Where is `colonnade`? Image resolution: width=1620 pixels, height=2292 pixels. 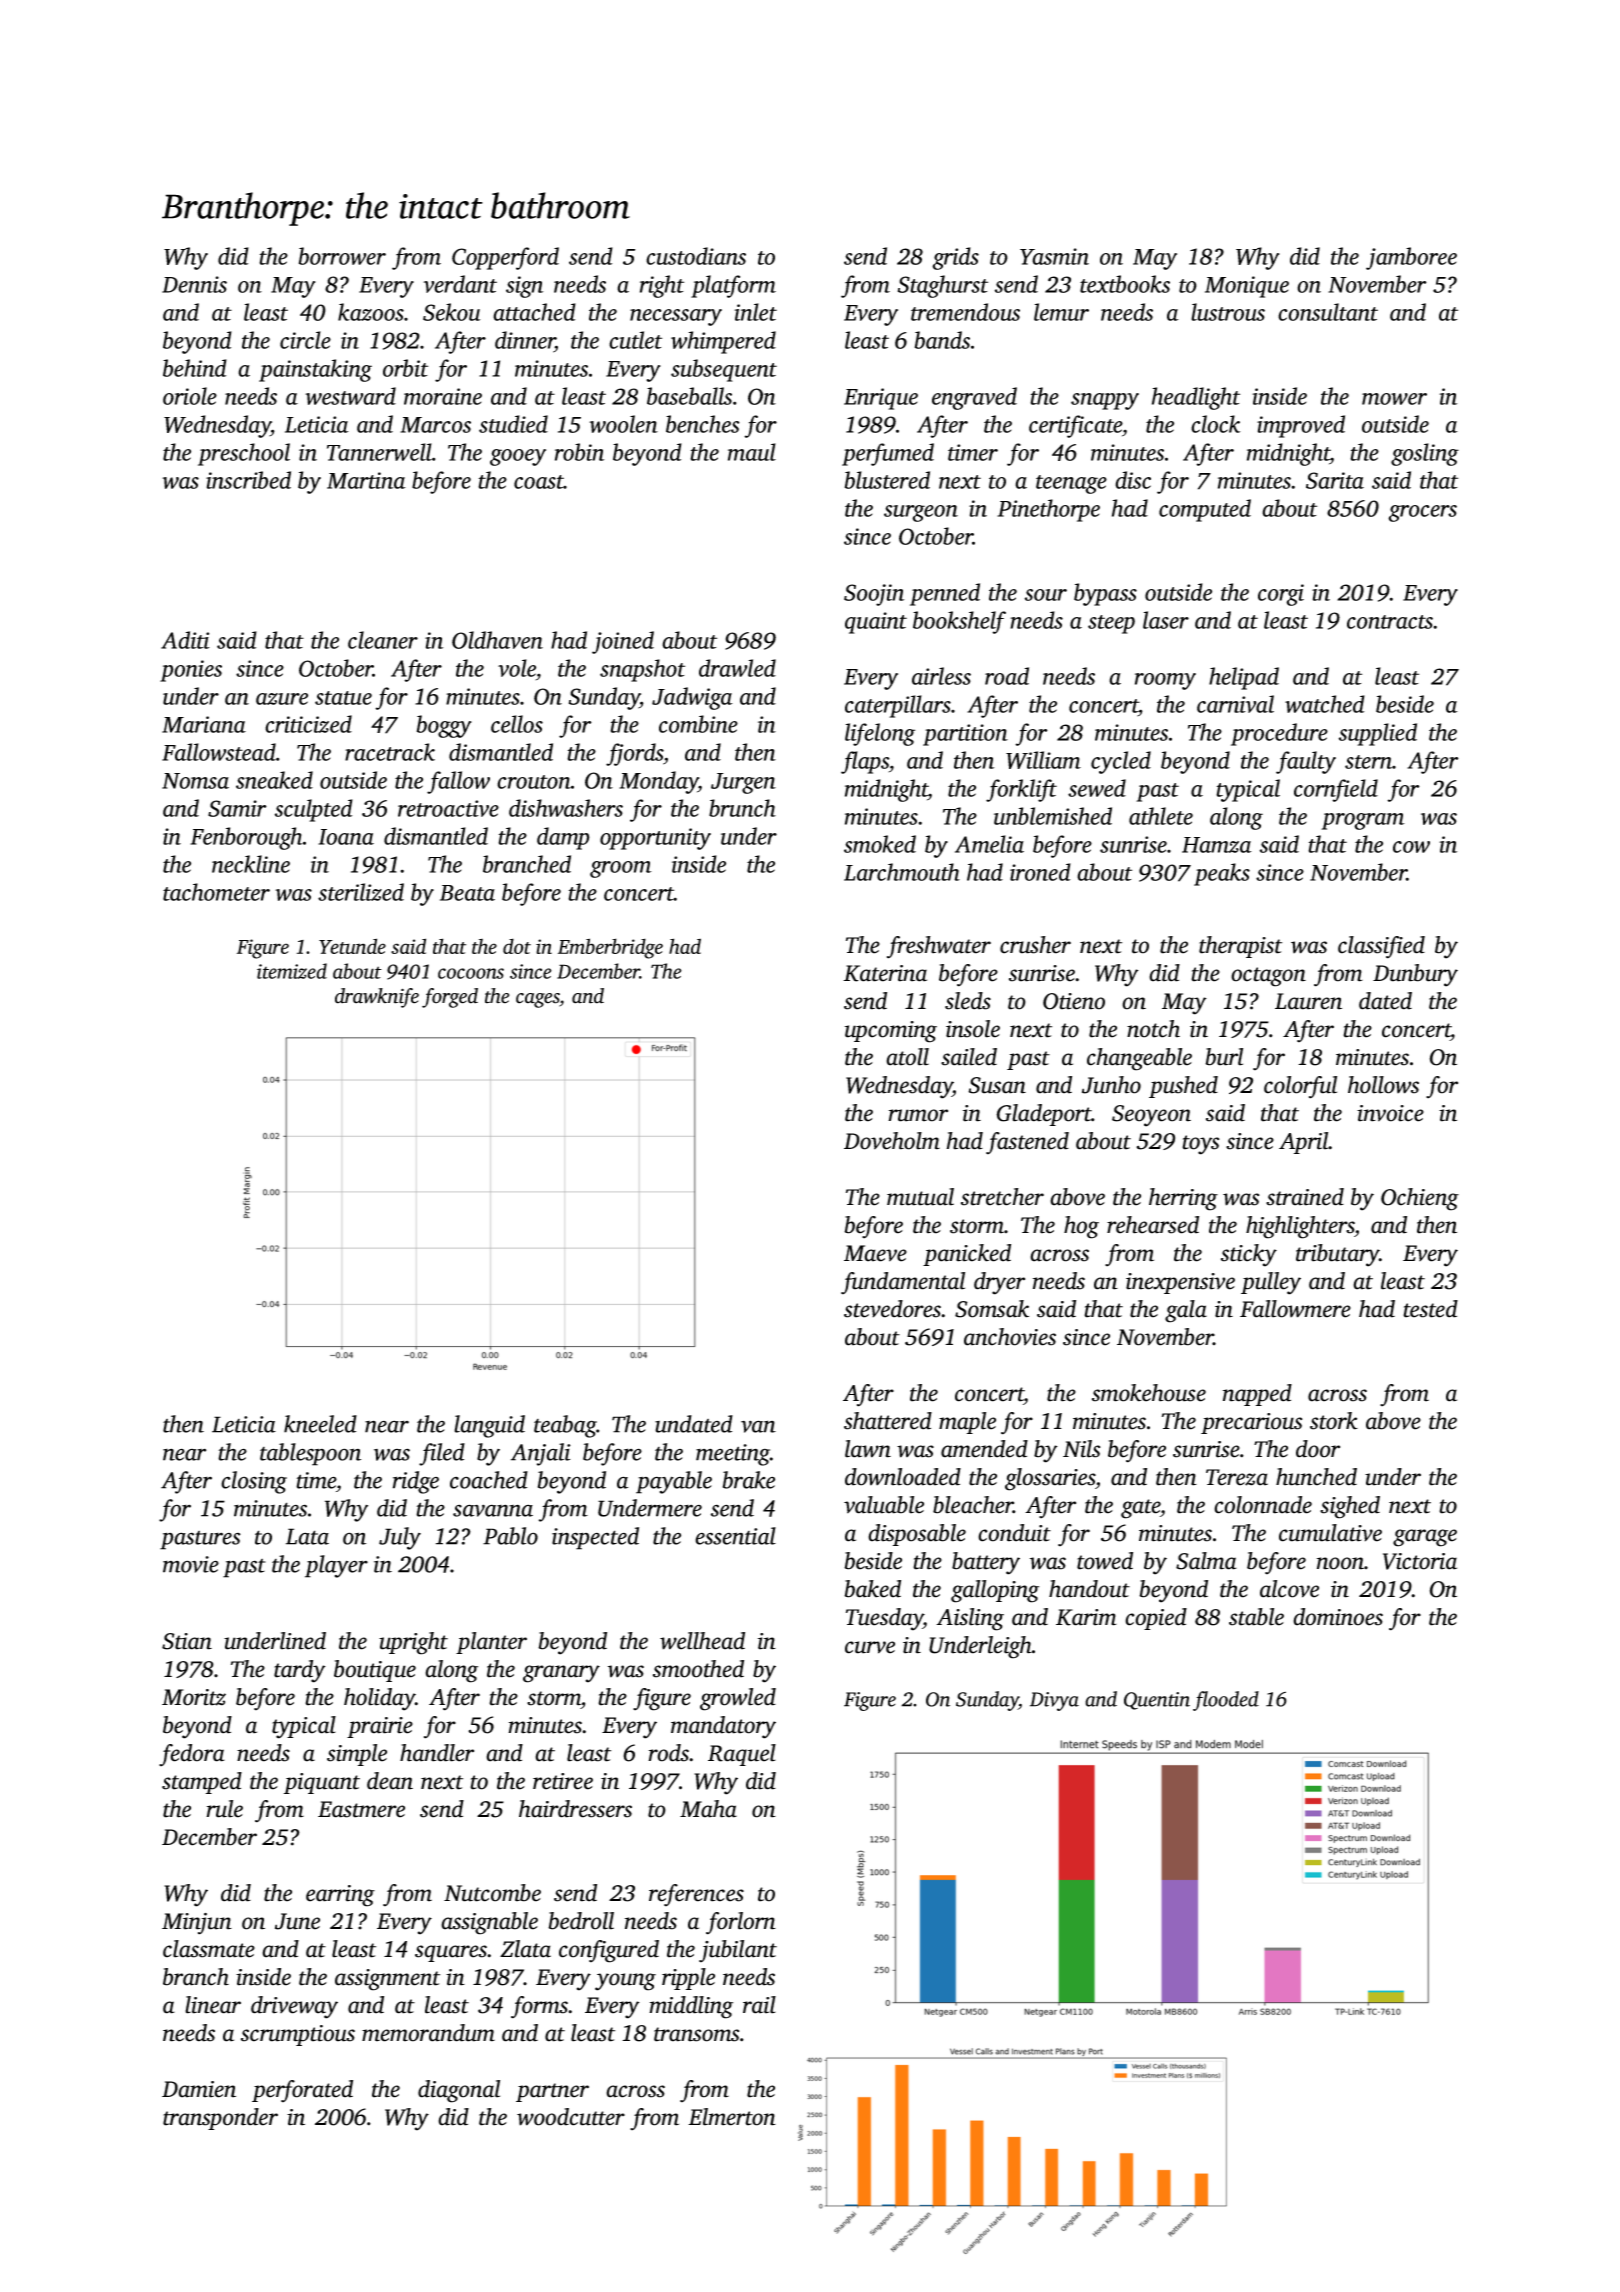
colonnade is located at coordinates (1263, 1505).
